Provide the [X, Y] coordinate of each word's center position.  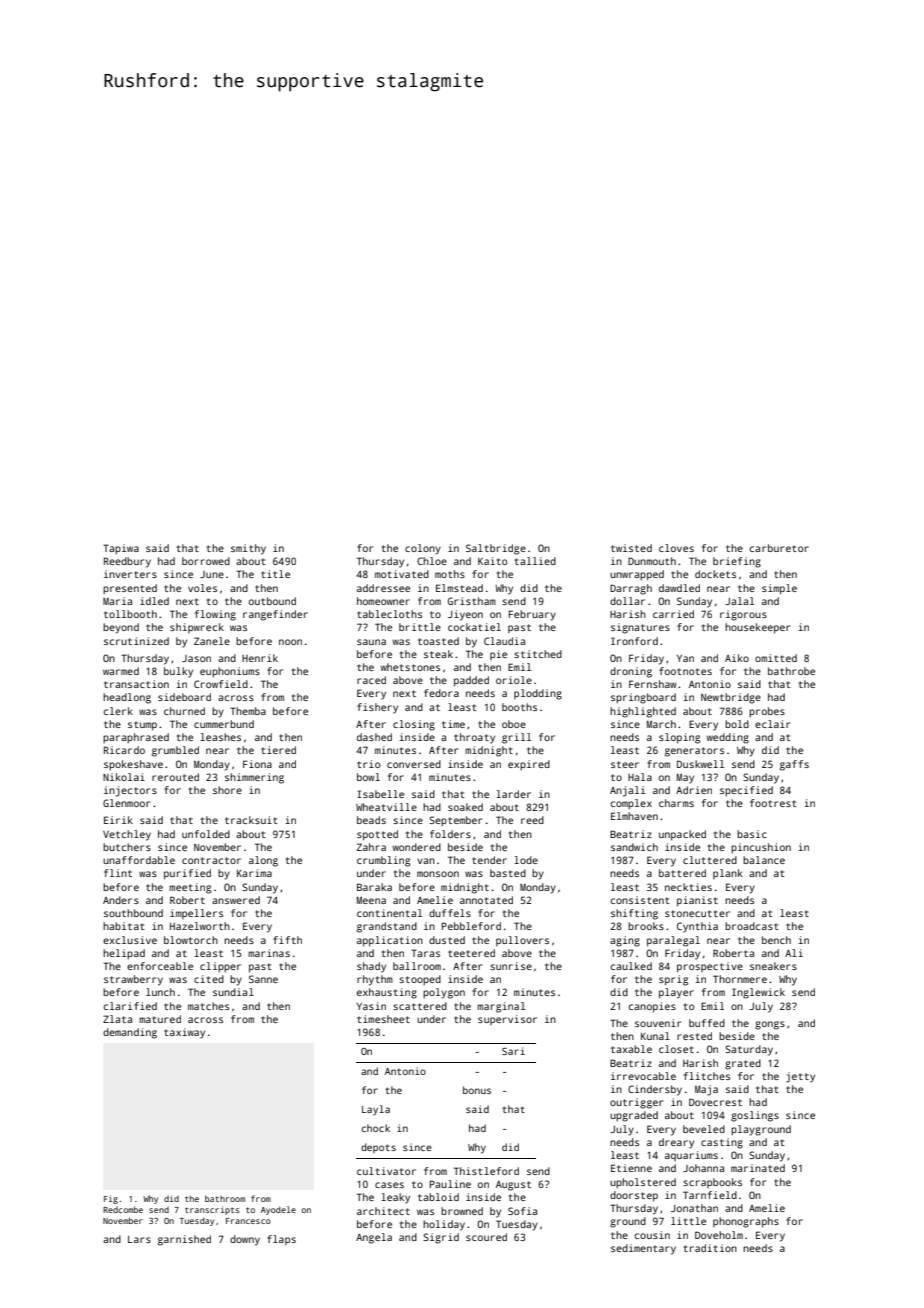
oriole [514, 680]
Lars [139, 1239]
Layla [376, 1110]
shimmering [254, 778]
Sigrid [441, 1238]
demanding [130, 1033]
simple [779, 589]
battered [682, 873]
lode [526, 860]
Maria [117, 601]
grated [743, 1064]
